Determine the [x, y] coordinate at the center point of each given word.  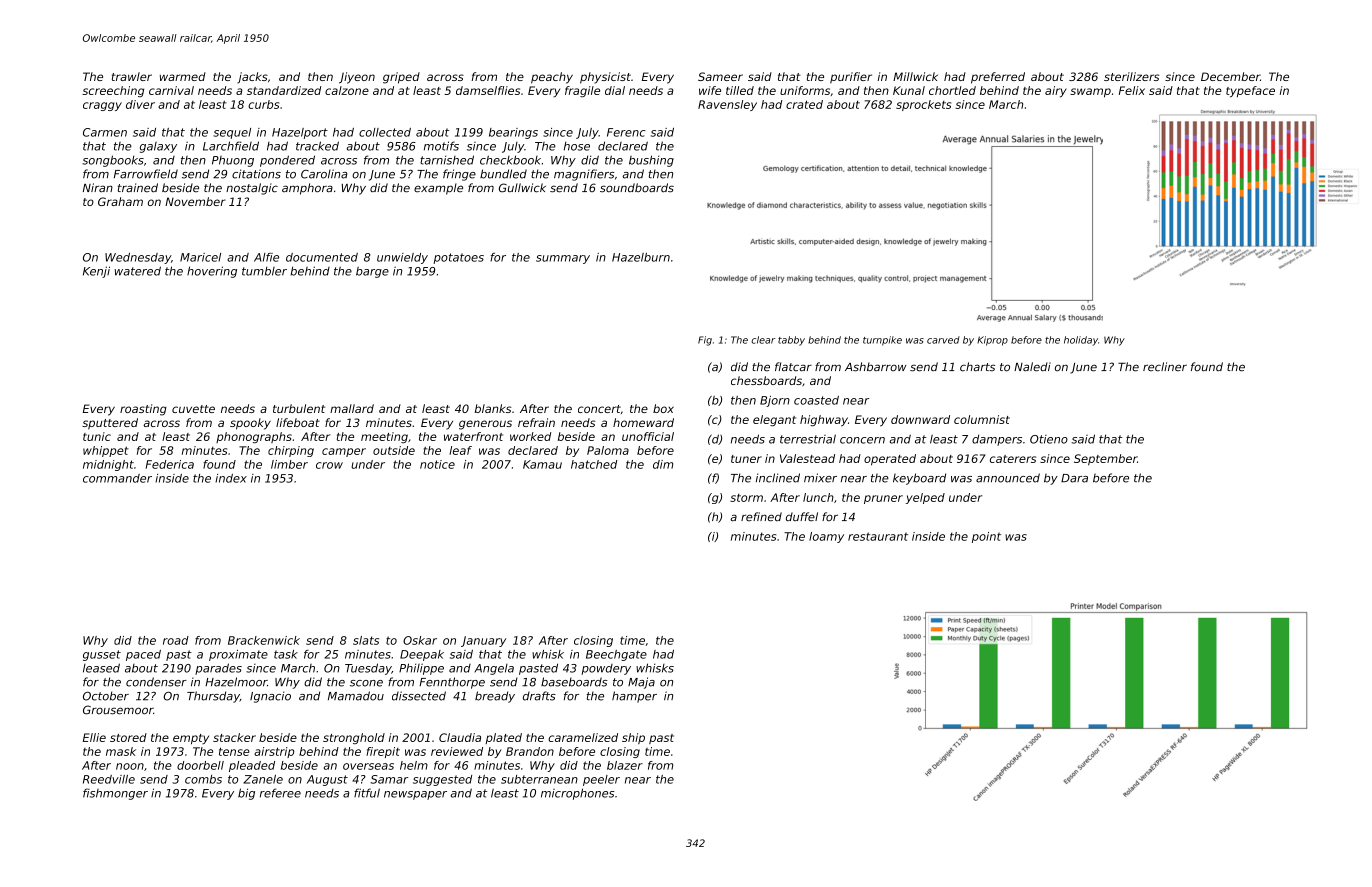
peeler [601, 780]
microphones [577, 794]
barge [372, 272]
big [246, 794]
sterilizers [1131, 76]
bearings [513, 133]
